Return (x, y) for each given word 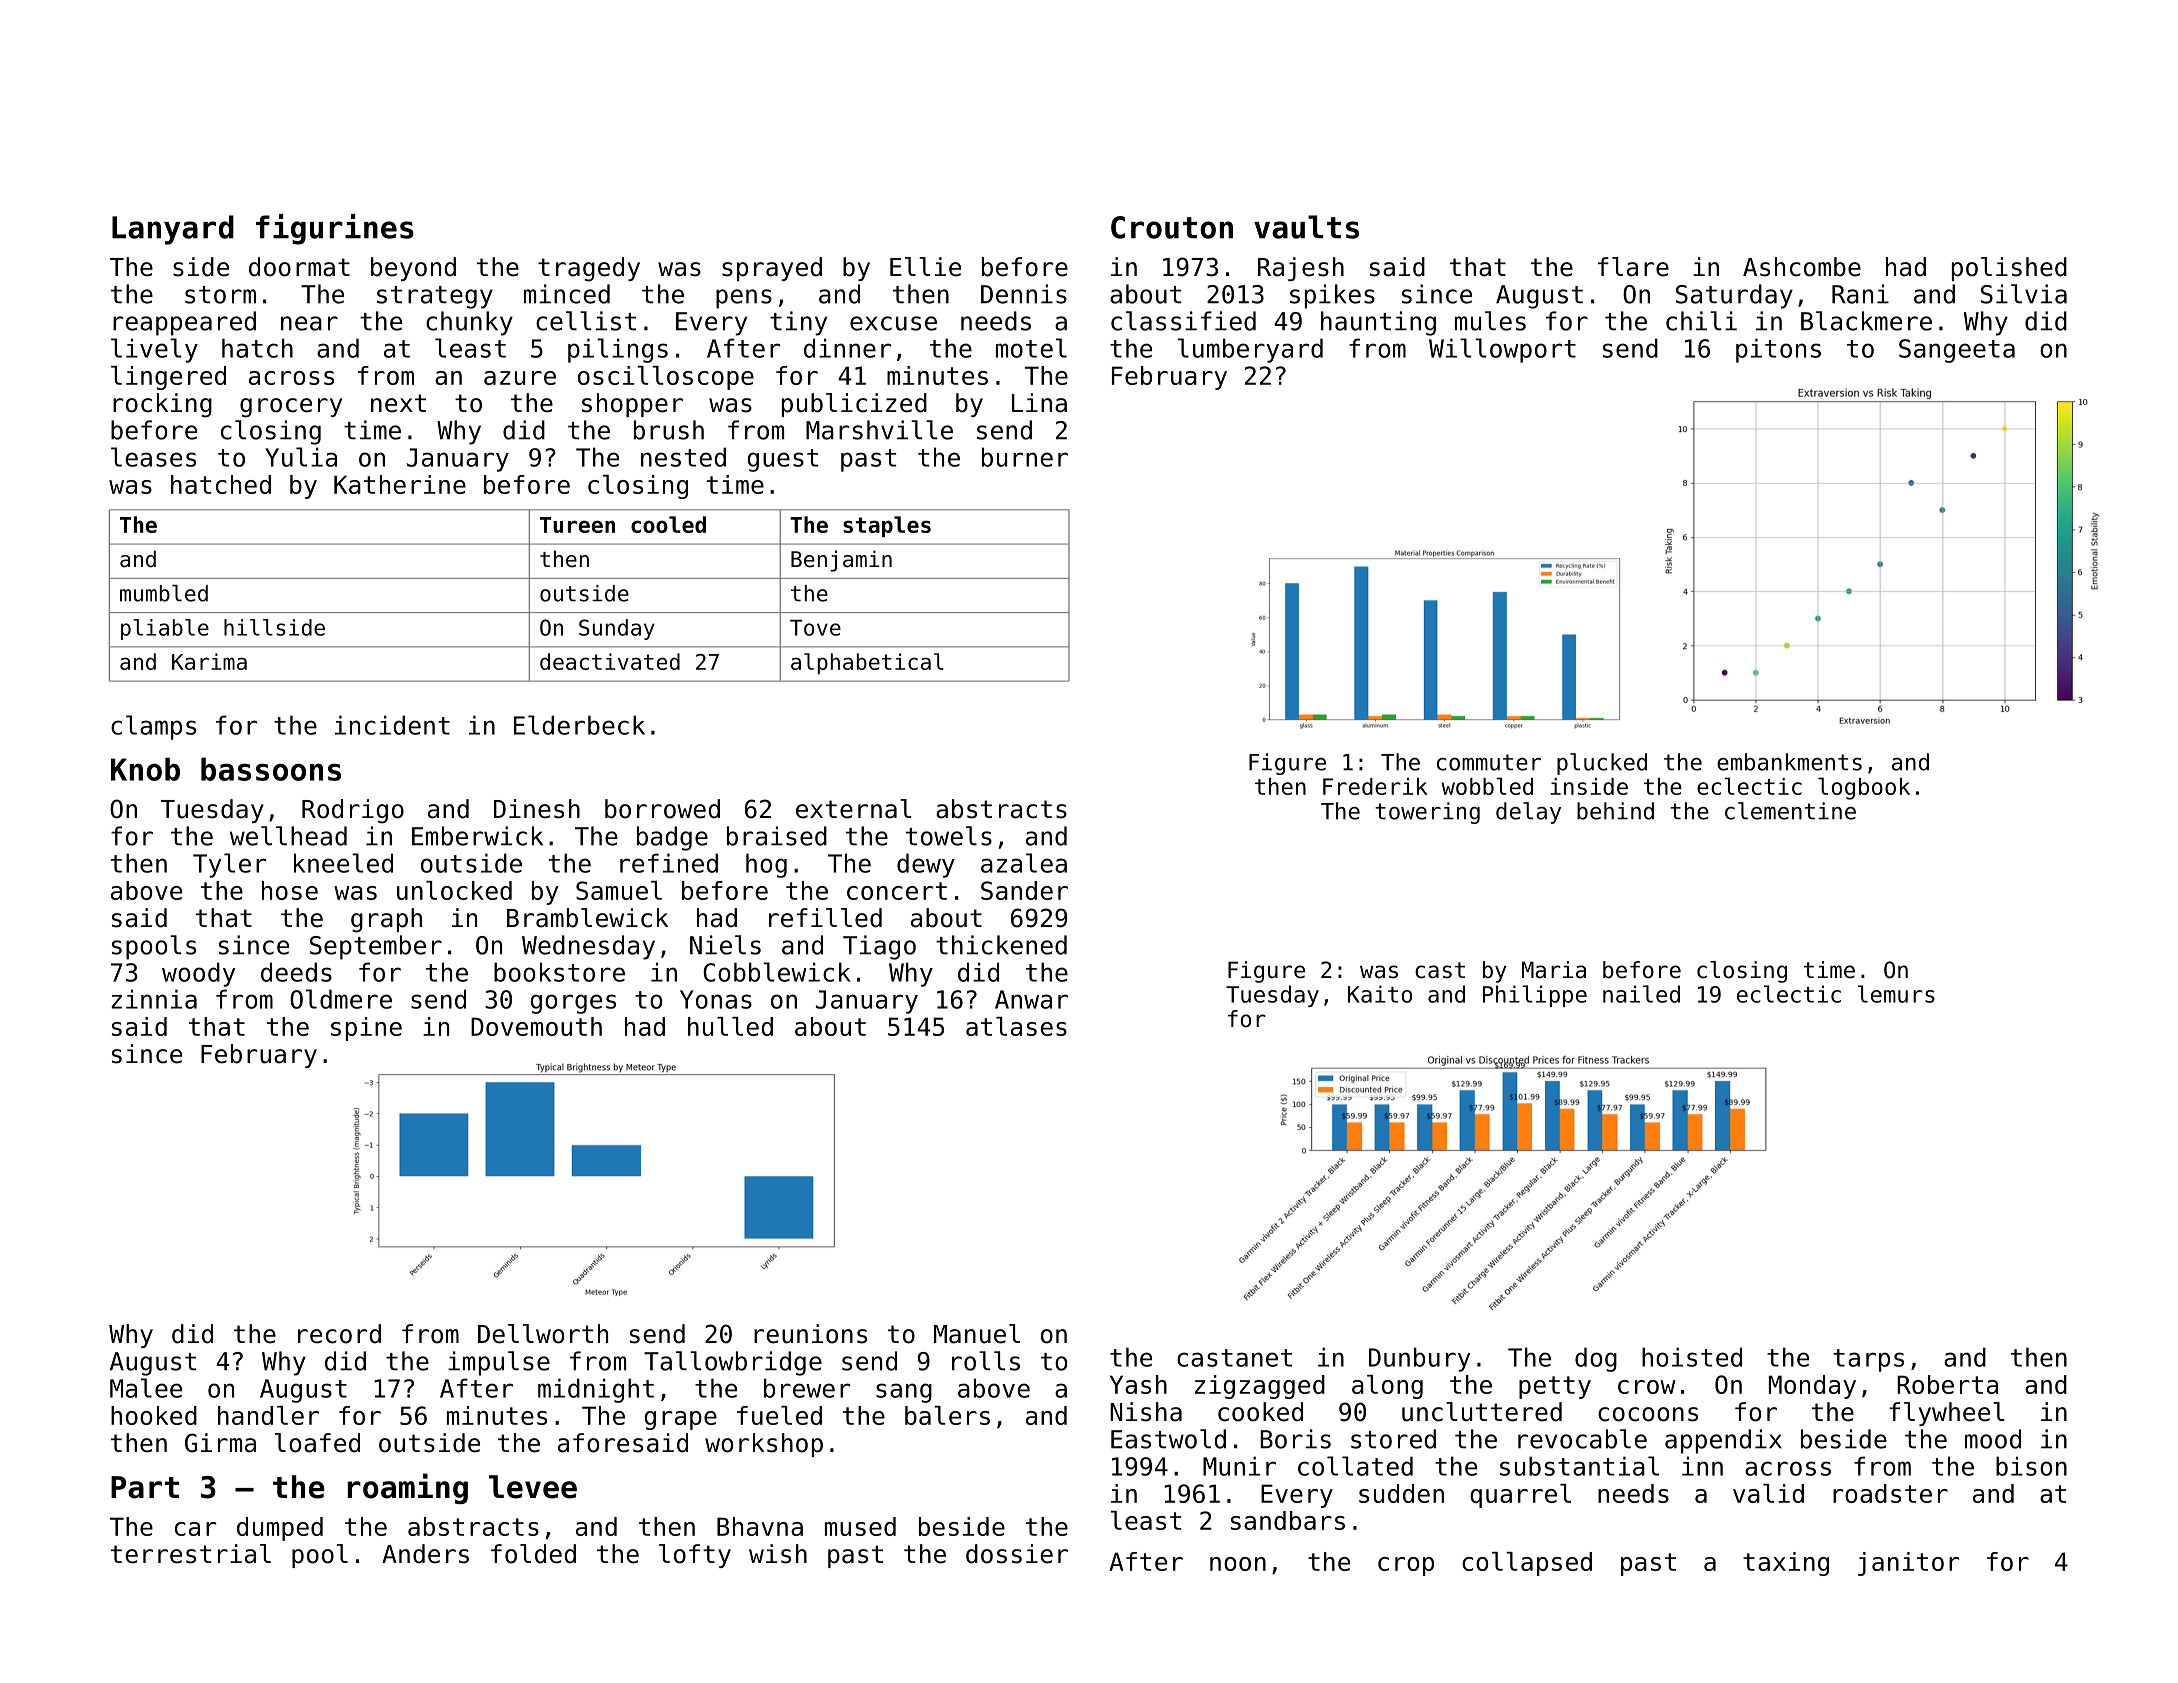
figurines (335, 229)
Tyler (229, 865)
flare (1633, 267)
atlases (1016, 1026)
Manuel (977, 1334)
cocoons (1648, 1414)
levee (533, 1487)
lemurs (1896, 994)
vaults (1306, 227)
